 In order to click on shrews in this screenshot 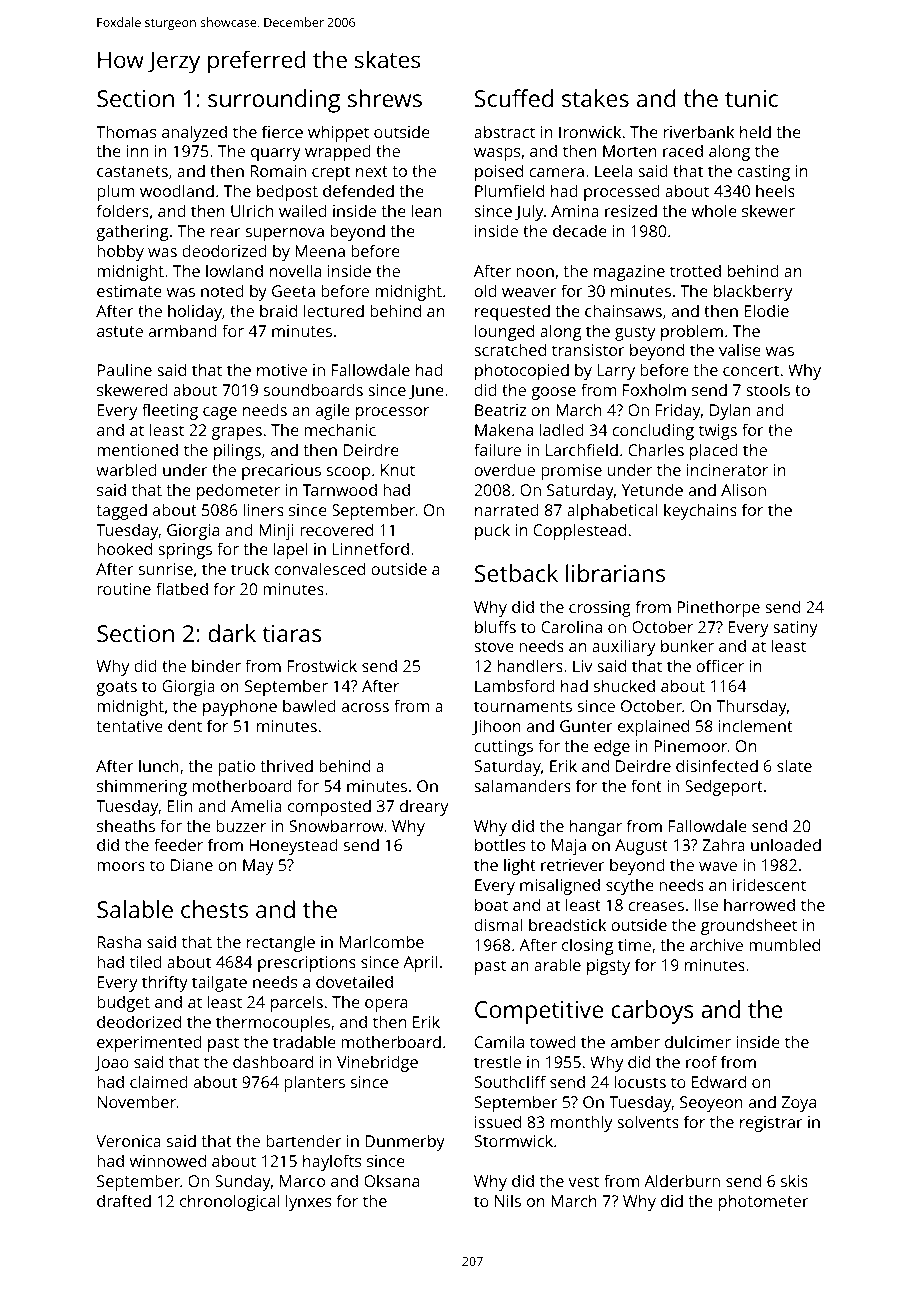, I will do `click(385, 98)`.
